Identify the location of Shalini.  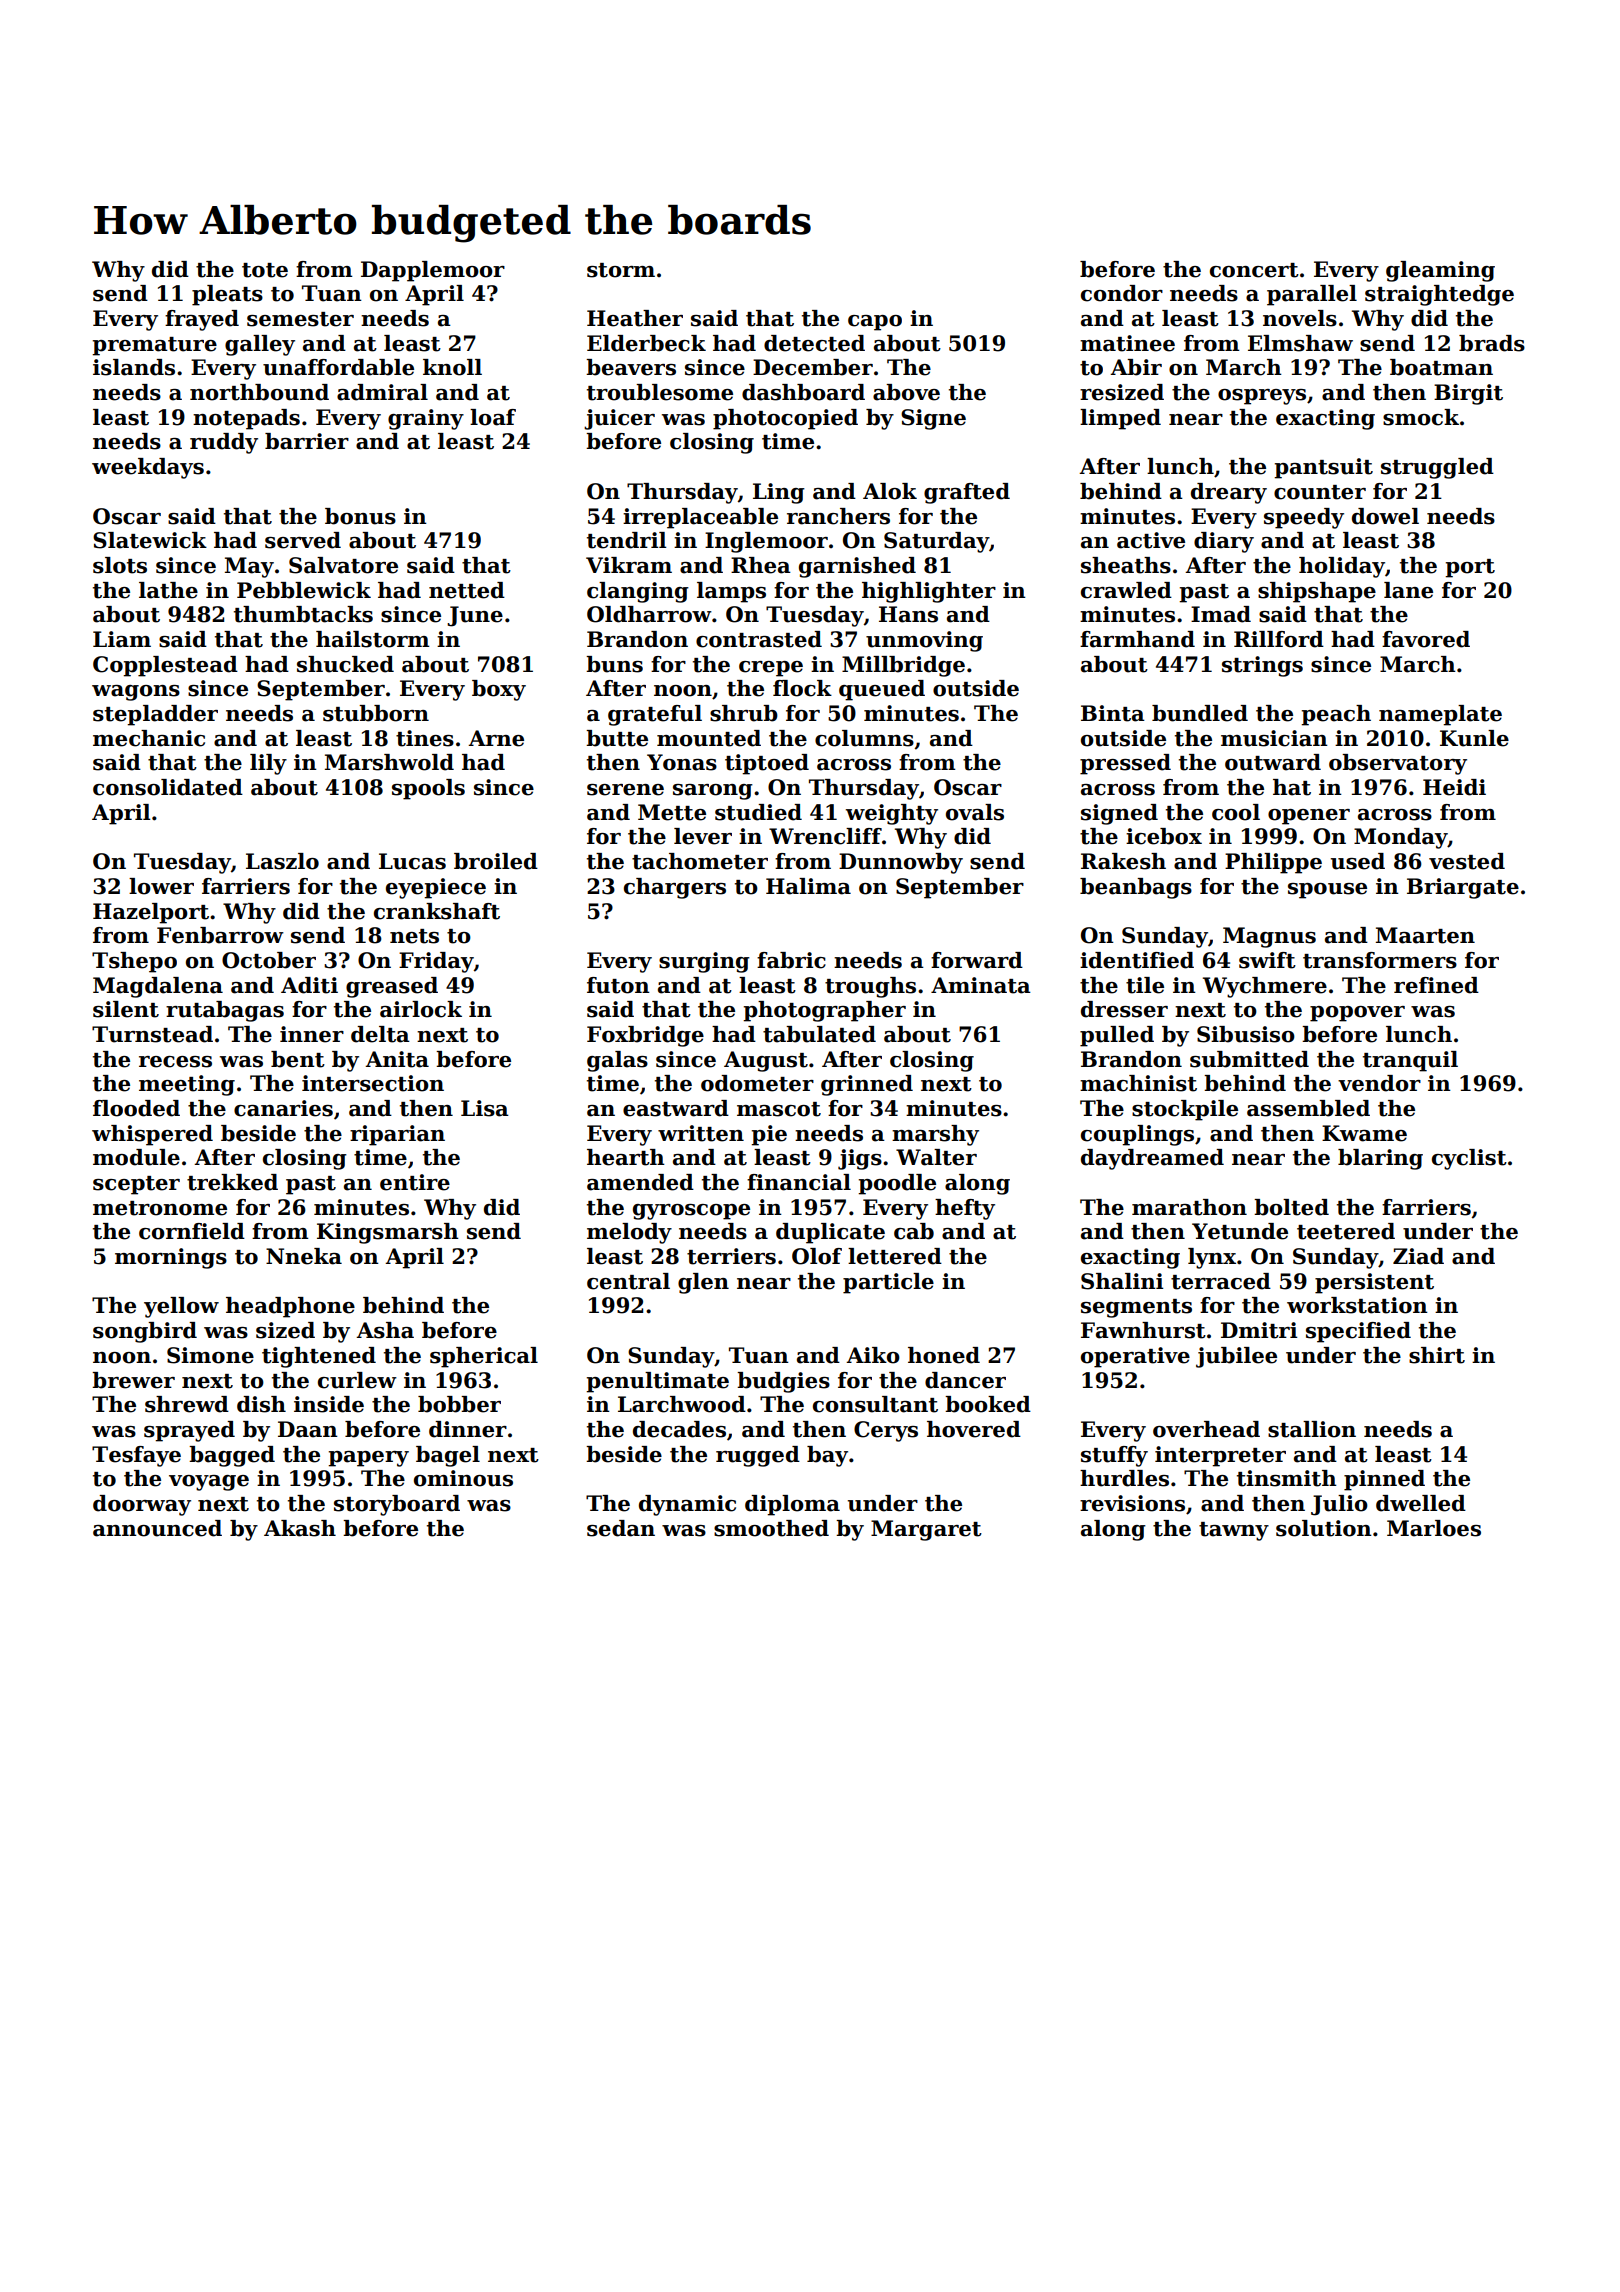
(1122, 1281).
